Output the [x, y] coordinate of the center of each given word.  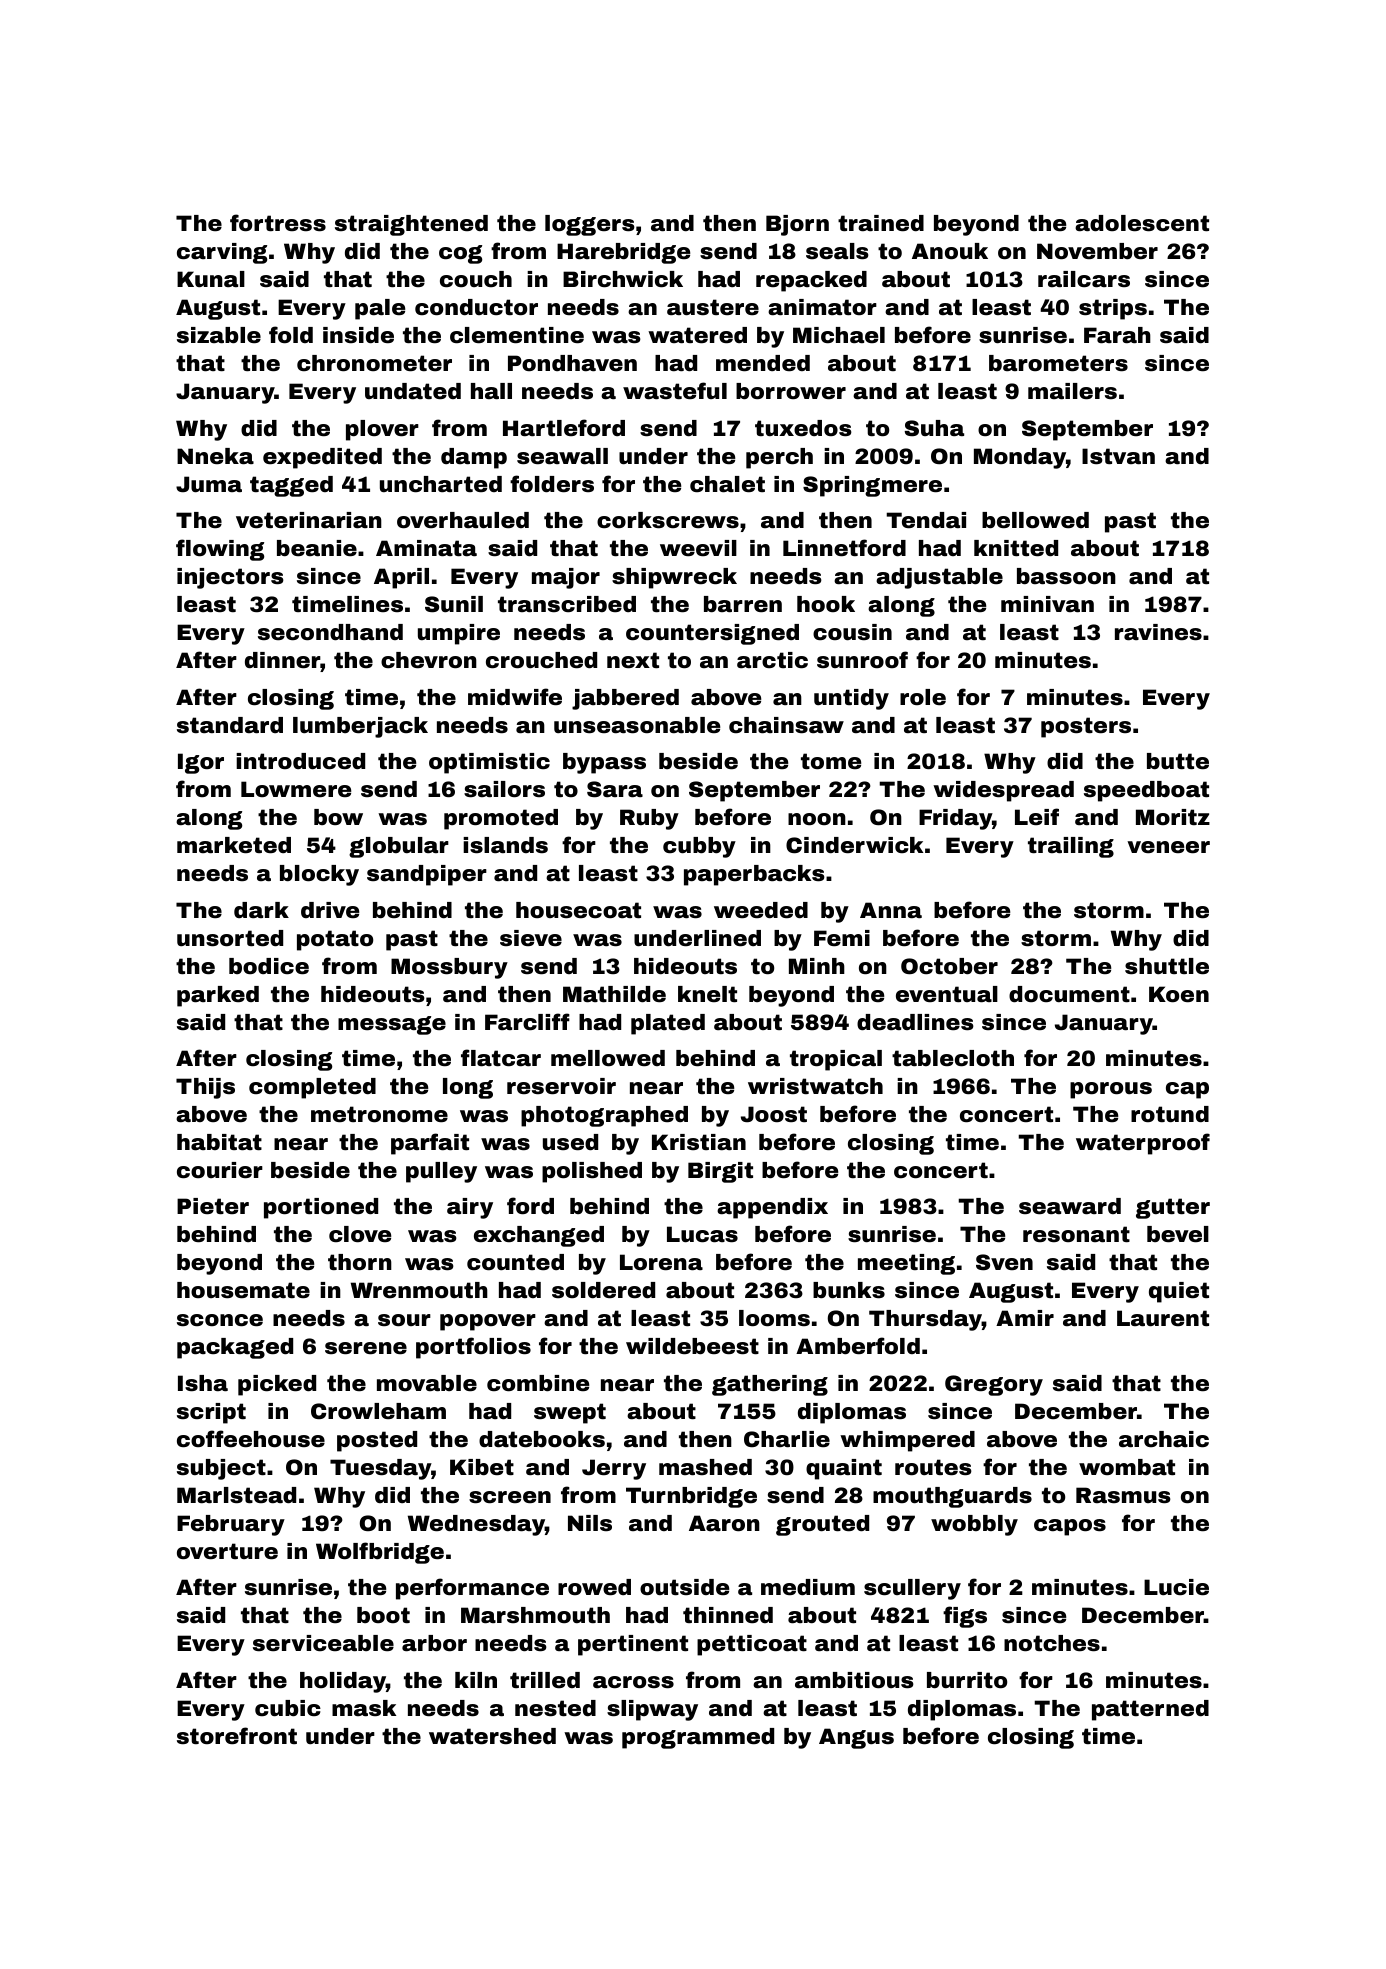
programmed [698, 1738]
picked [277, 1385]
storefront [237, 1735]
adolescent [1142, 223]
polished [592, 1172]
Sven [1004, 1262]
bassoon [1066, 576]
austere [713, 307]
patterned [1150, 1710]
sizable [219, 335]
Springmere [872, 486]
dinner [282, 660]
